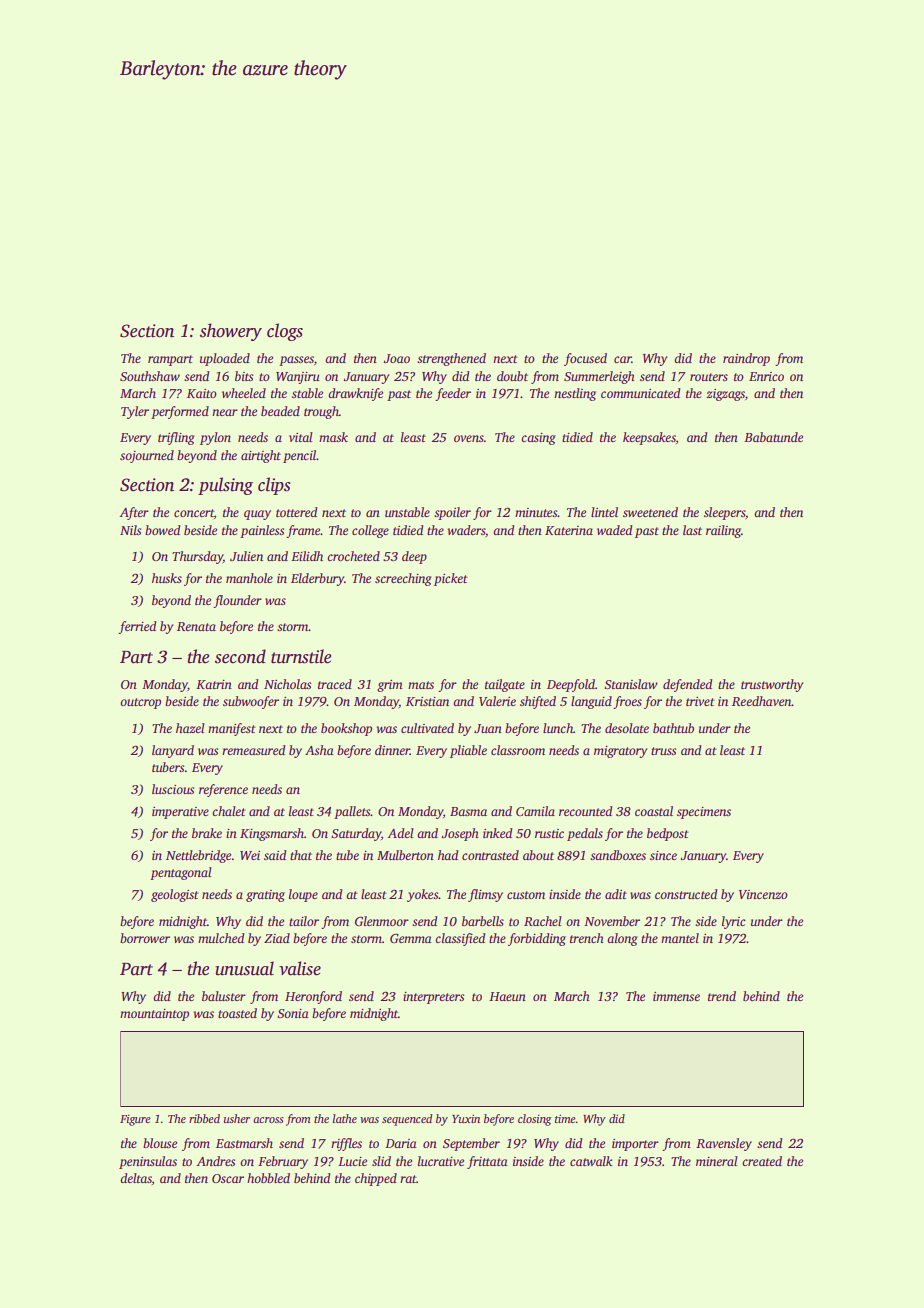  I want to click on pliable, so click(468, 751).
